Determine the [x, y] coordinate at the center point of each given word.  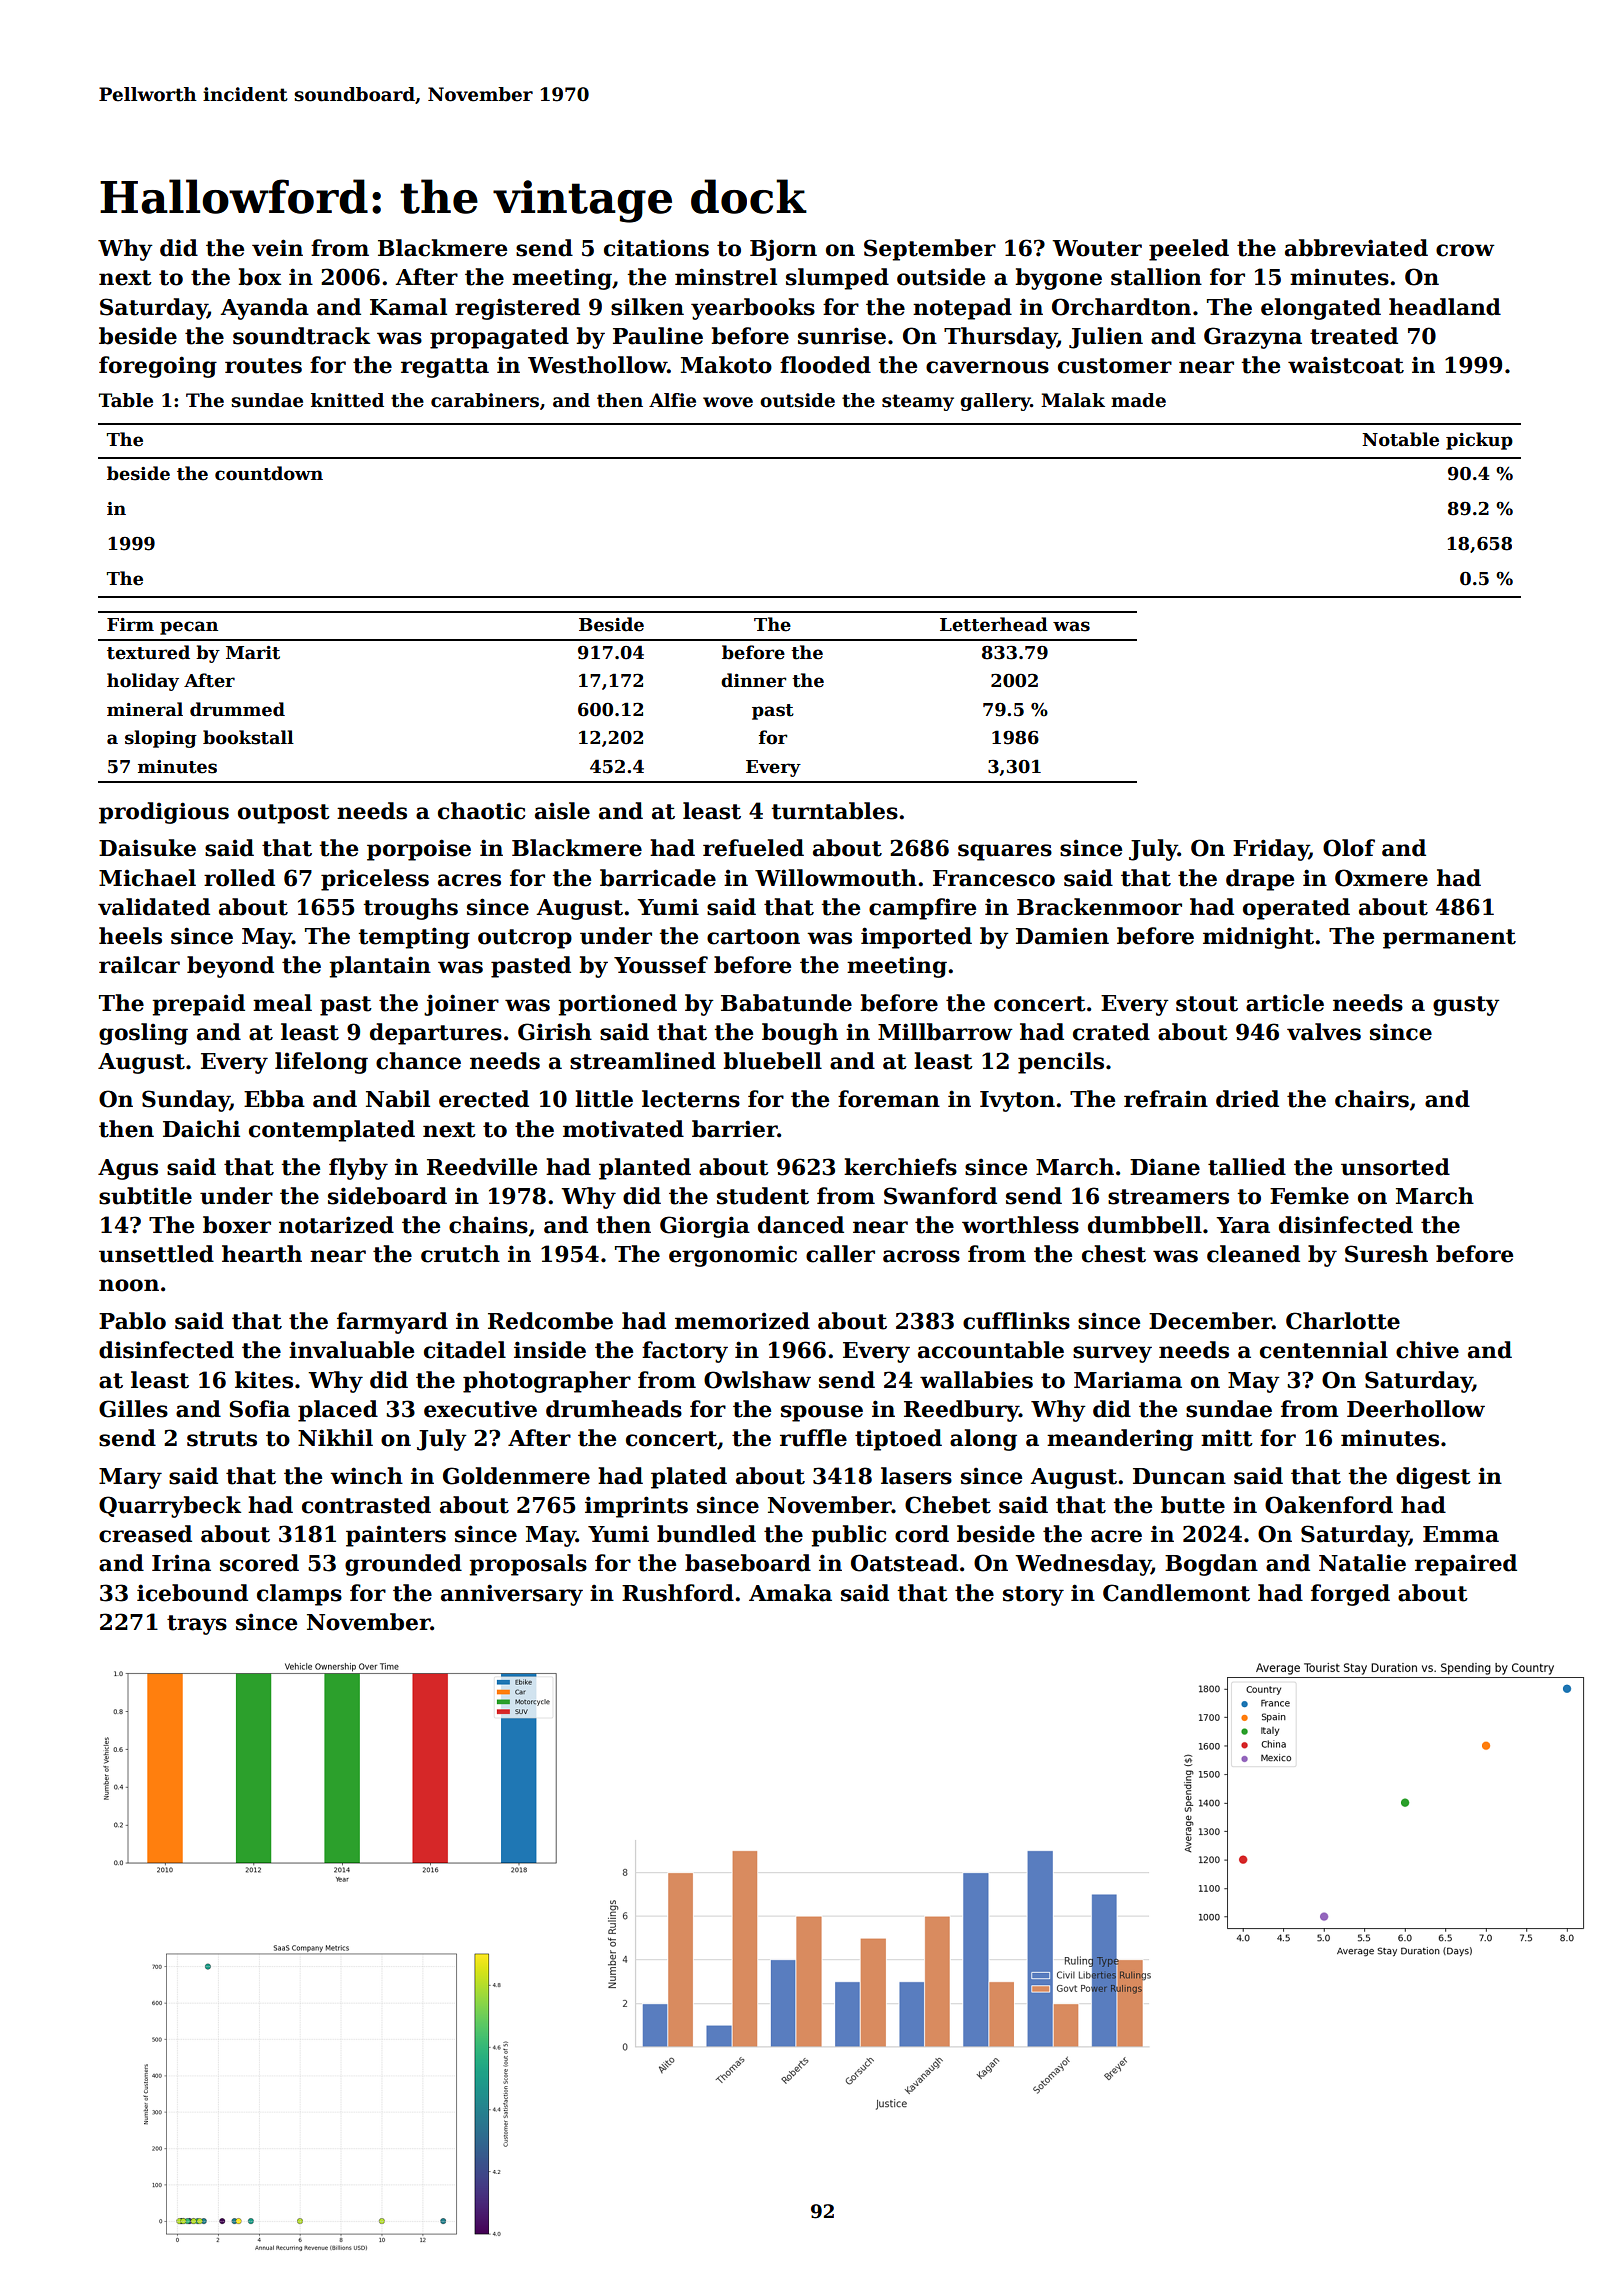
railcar [139, 965]
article [1285, 1003]
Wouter [1097, 248]
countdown [269, 473]
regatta [445, 368]
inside [550, 1350]
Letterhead [994, 624]
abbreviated [1356, 248]
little [604, 1099]
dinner [753, 680]
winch [366, 1476]
